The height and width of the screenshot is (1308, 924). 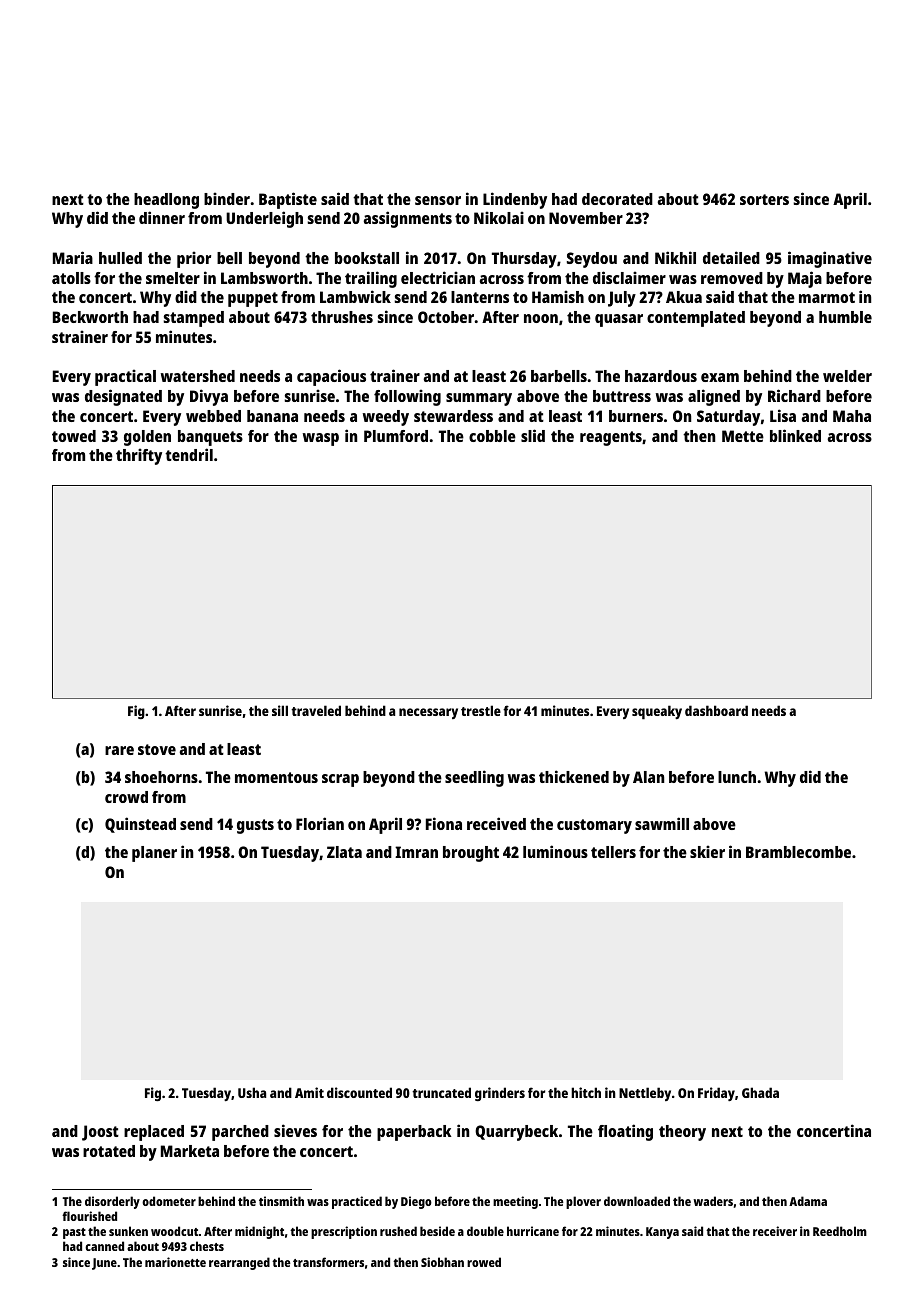 What do you see at coordinates (438, 200) in the screenshot?
I see `sensor` at bounding box center [438, 200].
